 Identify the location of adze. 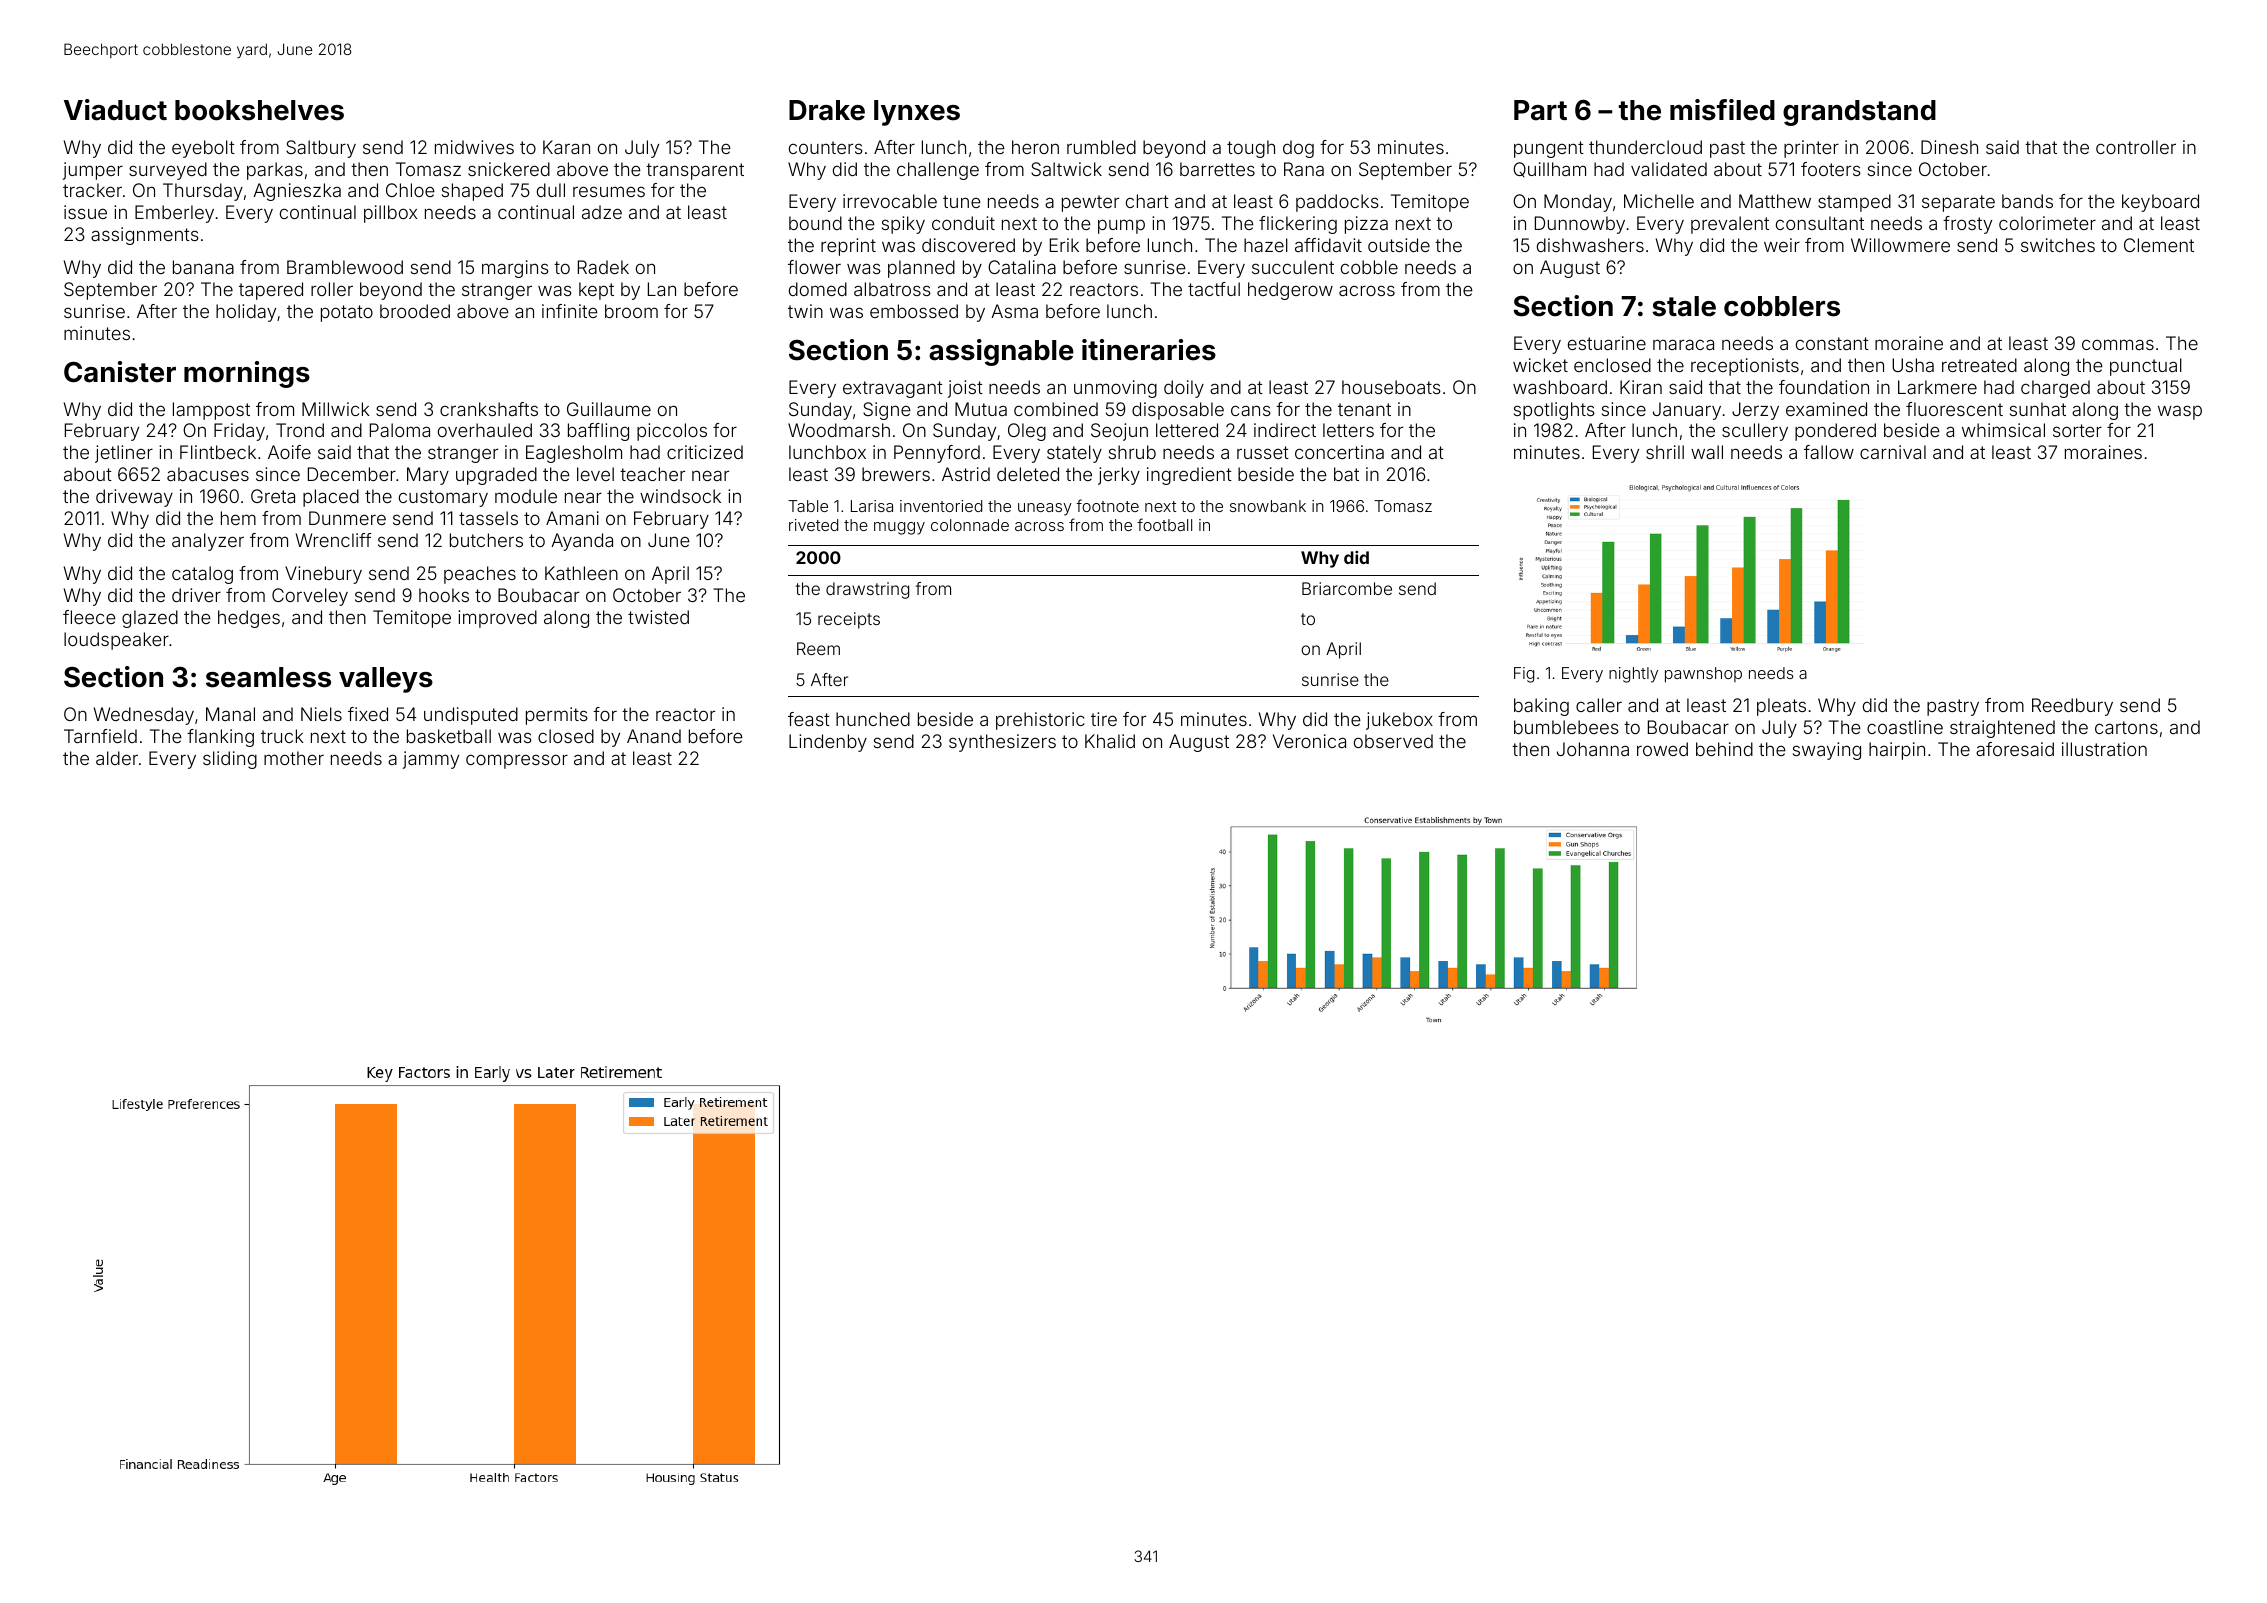
(602, 212).
